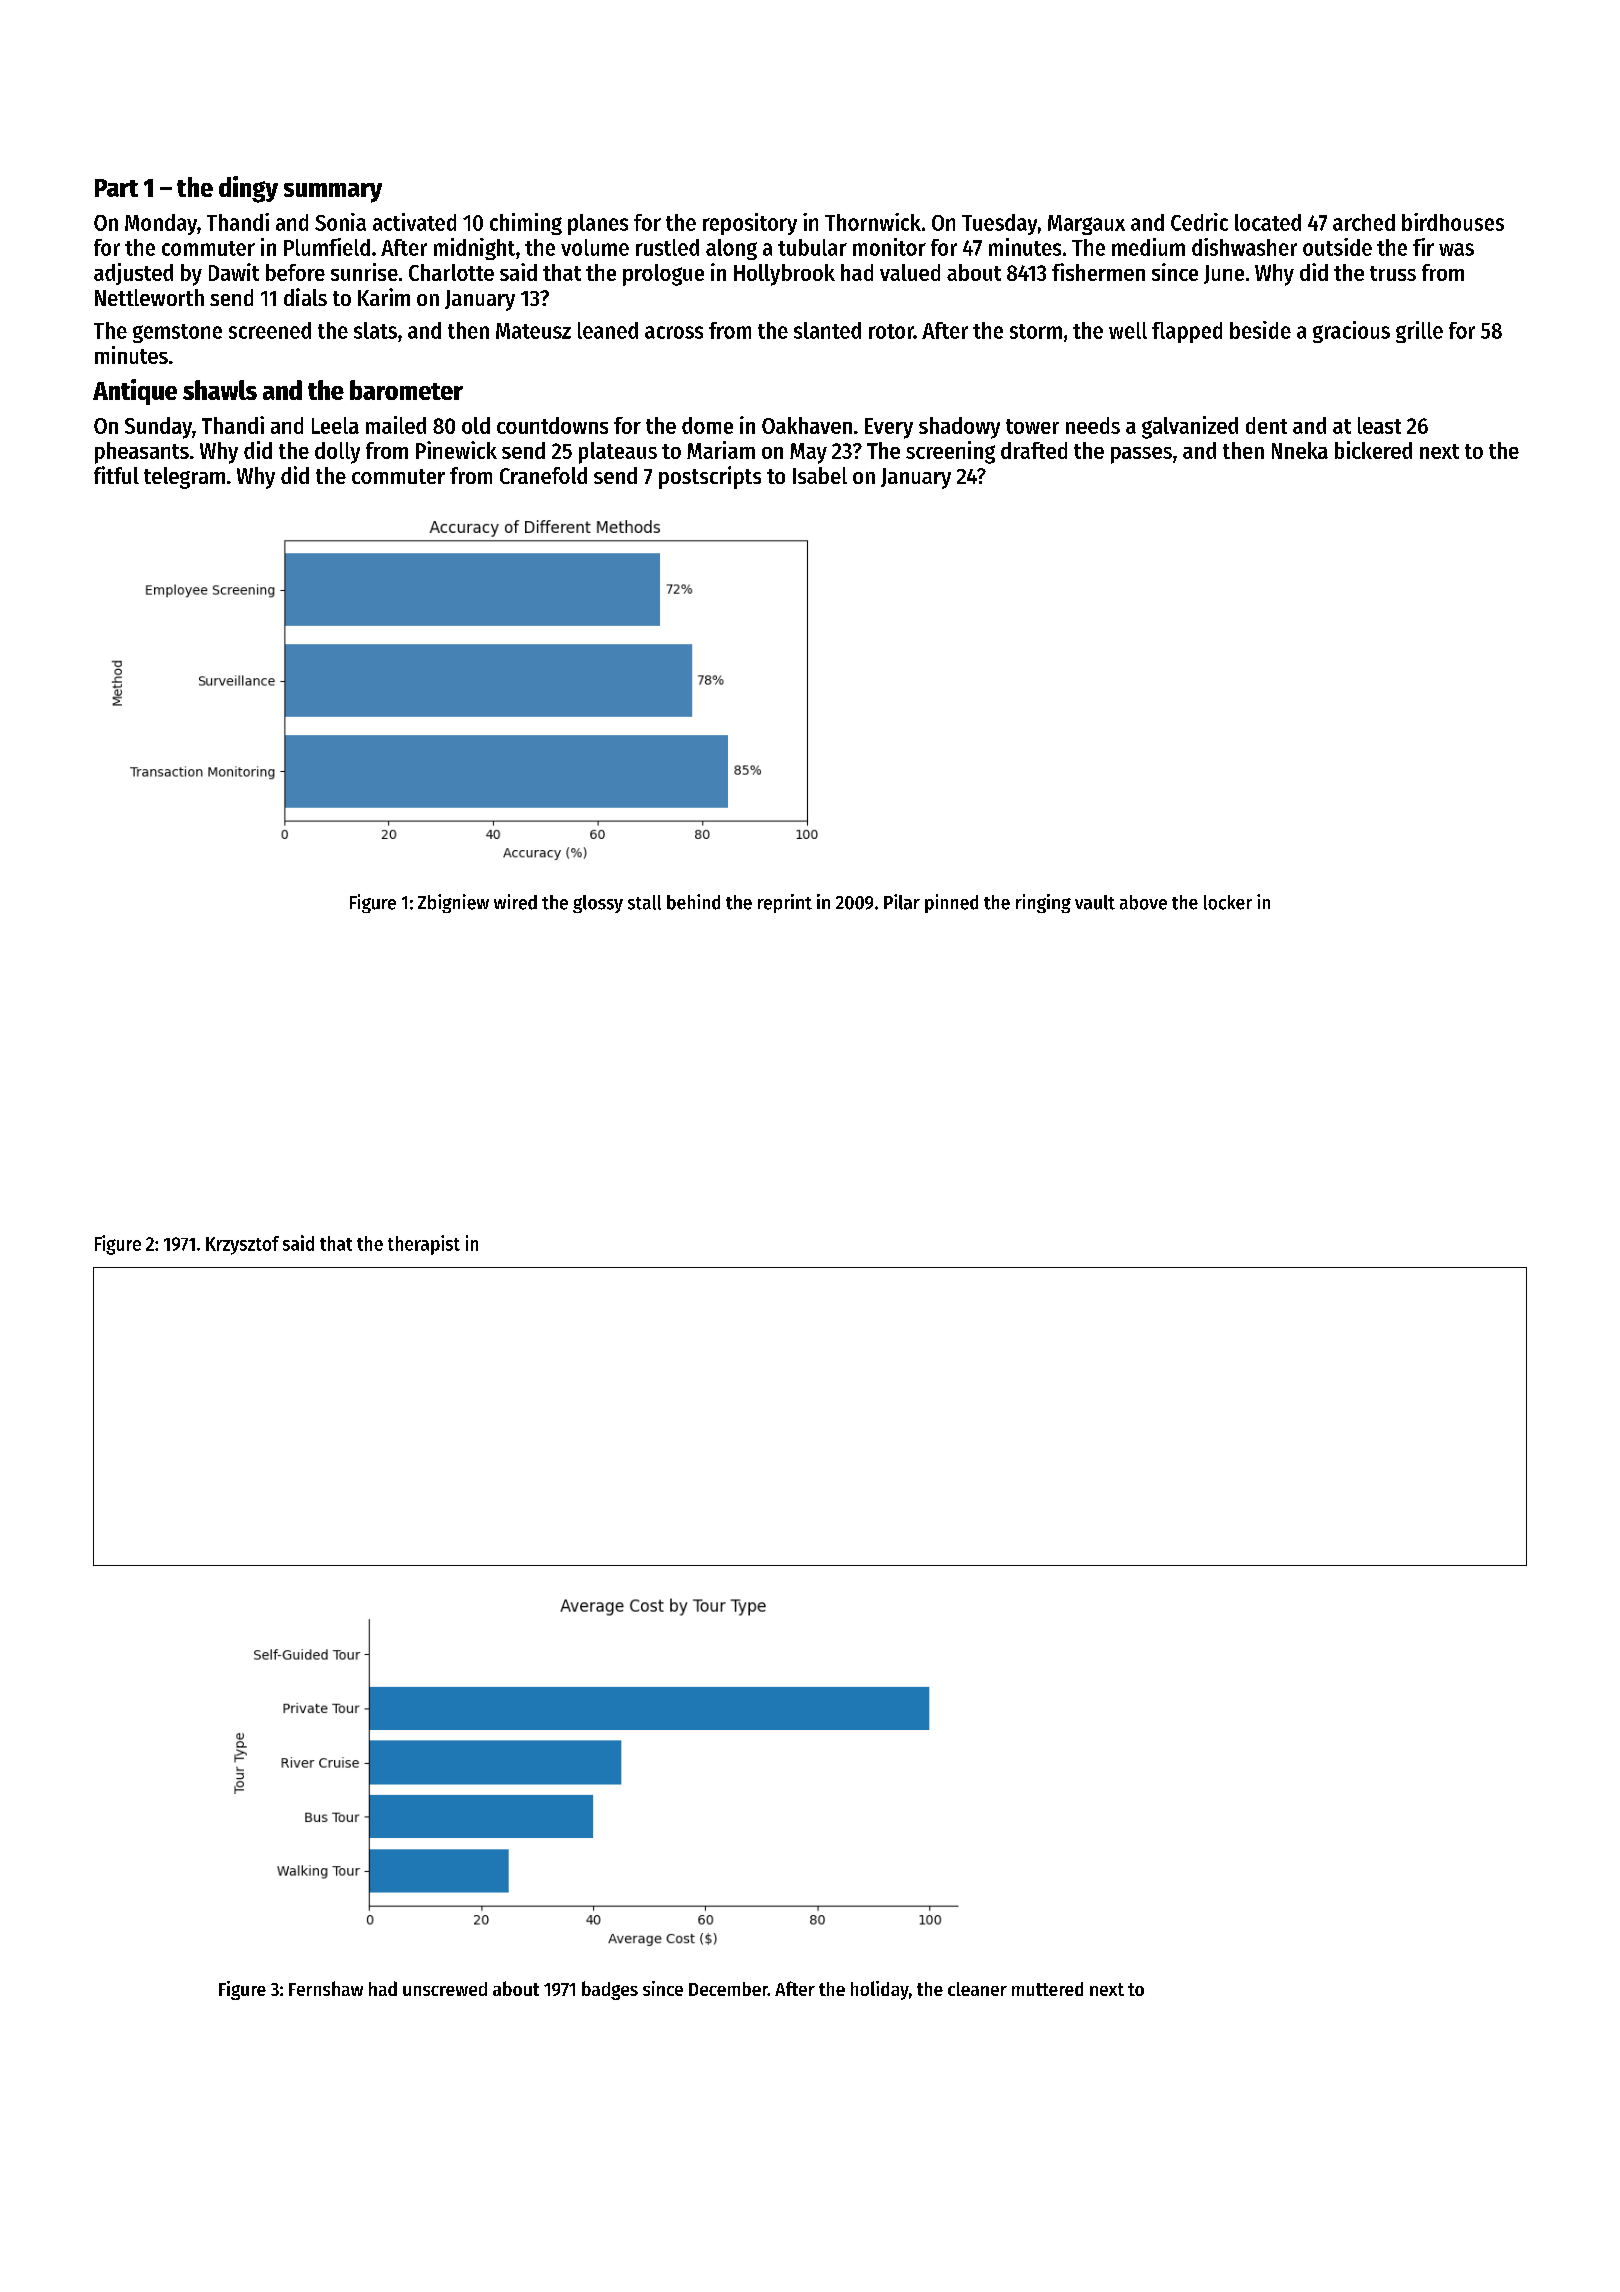 This screenshot has width=1620, height=2292. Describe the element at coordinates (424, 1245) in the screenshot. I see `therapist` at that location.
